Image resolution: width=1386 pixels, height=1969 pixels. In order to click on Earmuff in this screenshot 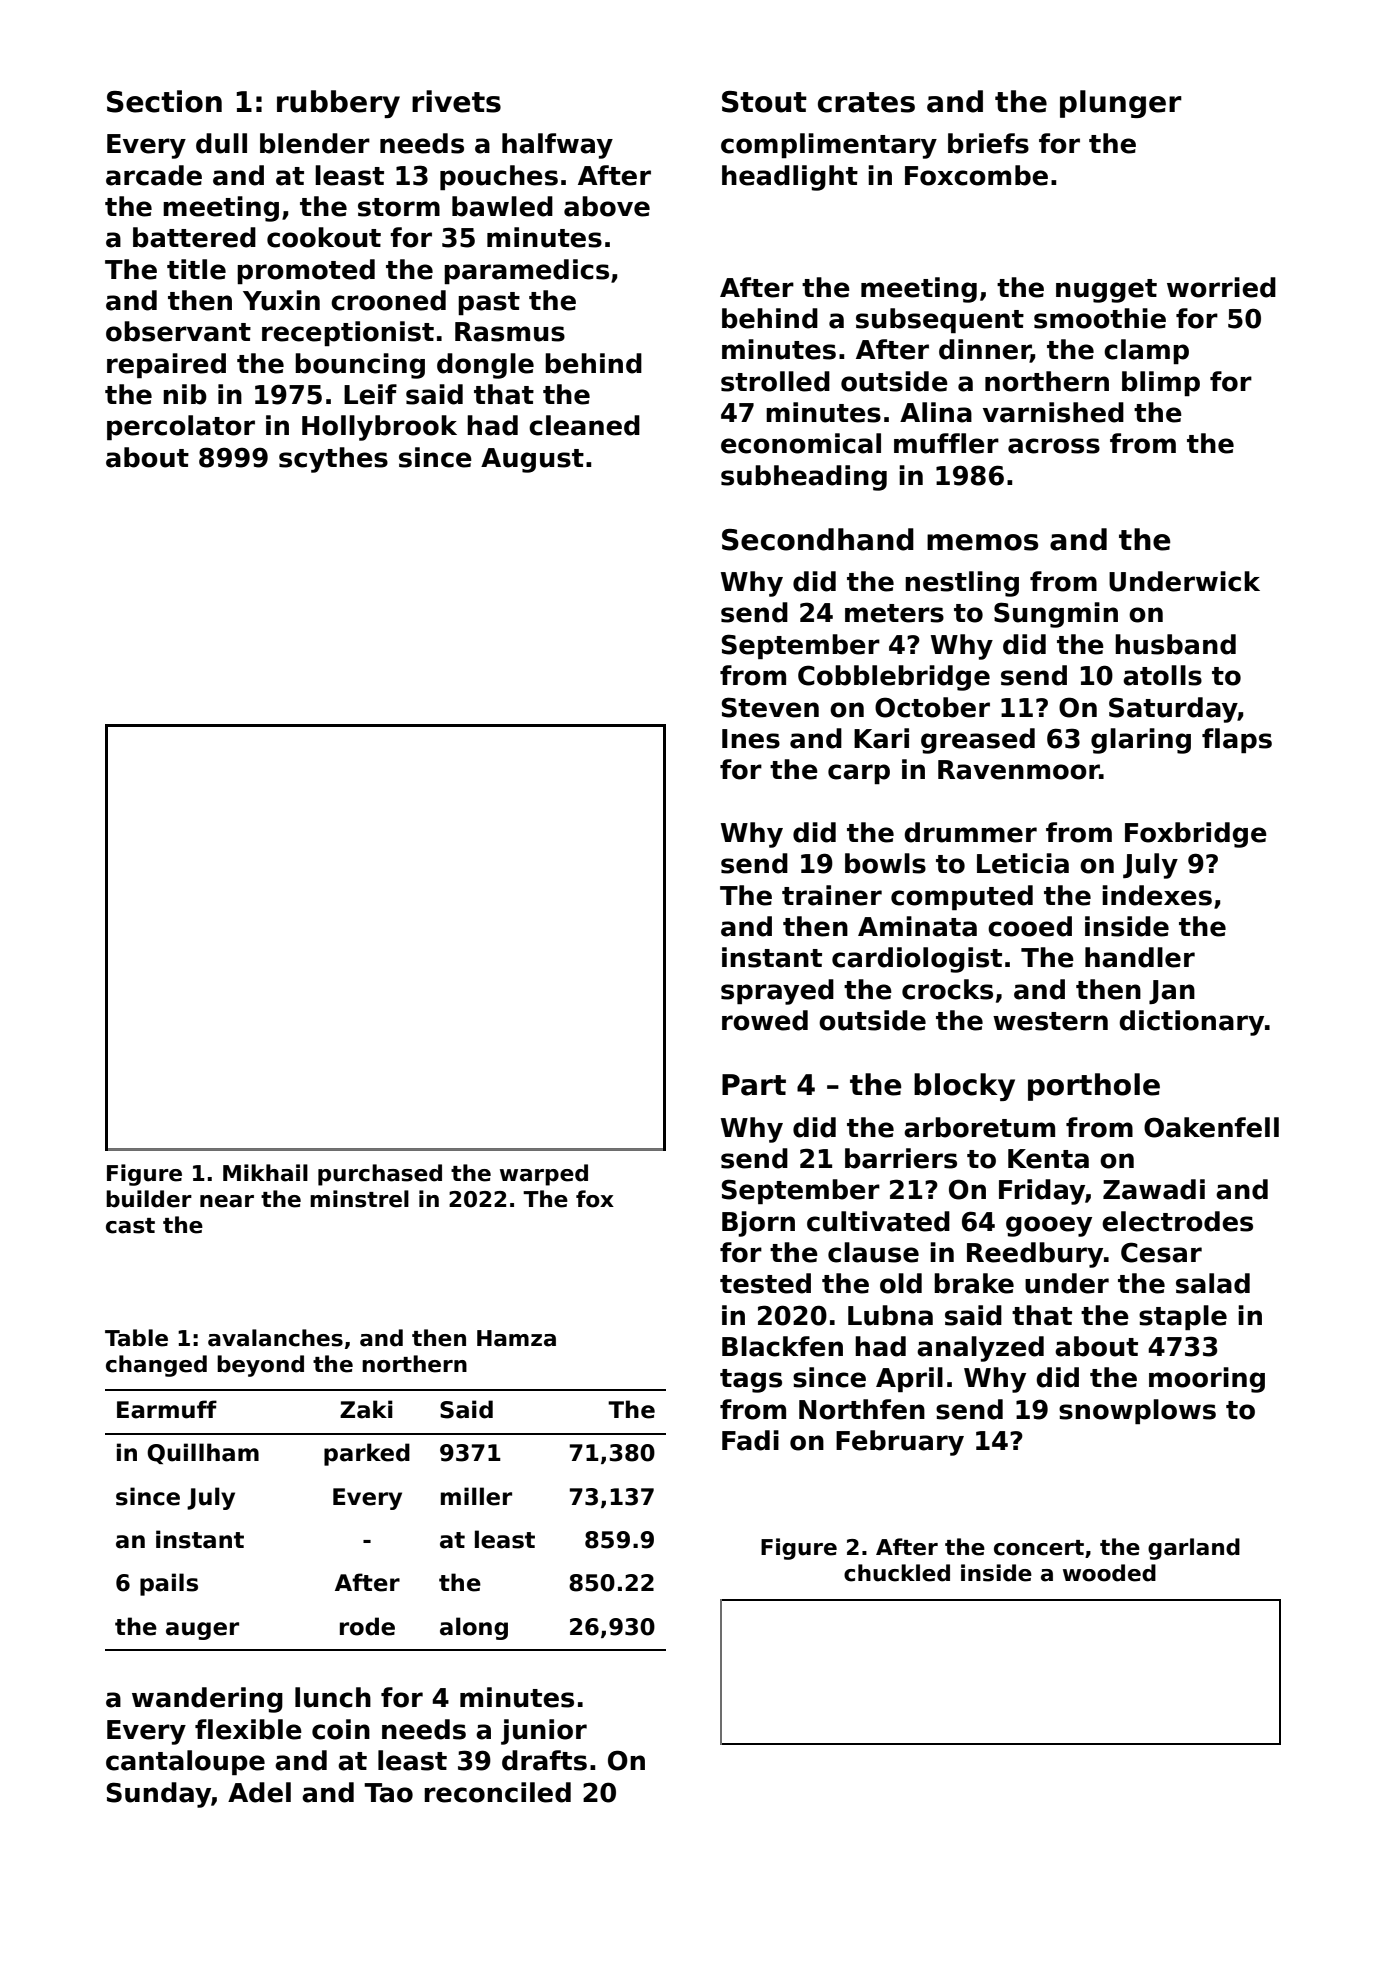, I will do `click(167, 1409)`.
